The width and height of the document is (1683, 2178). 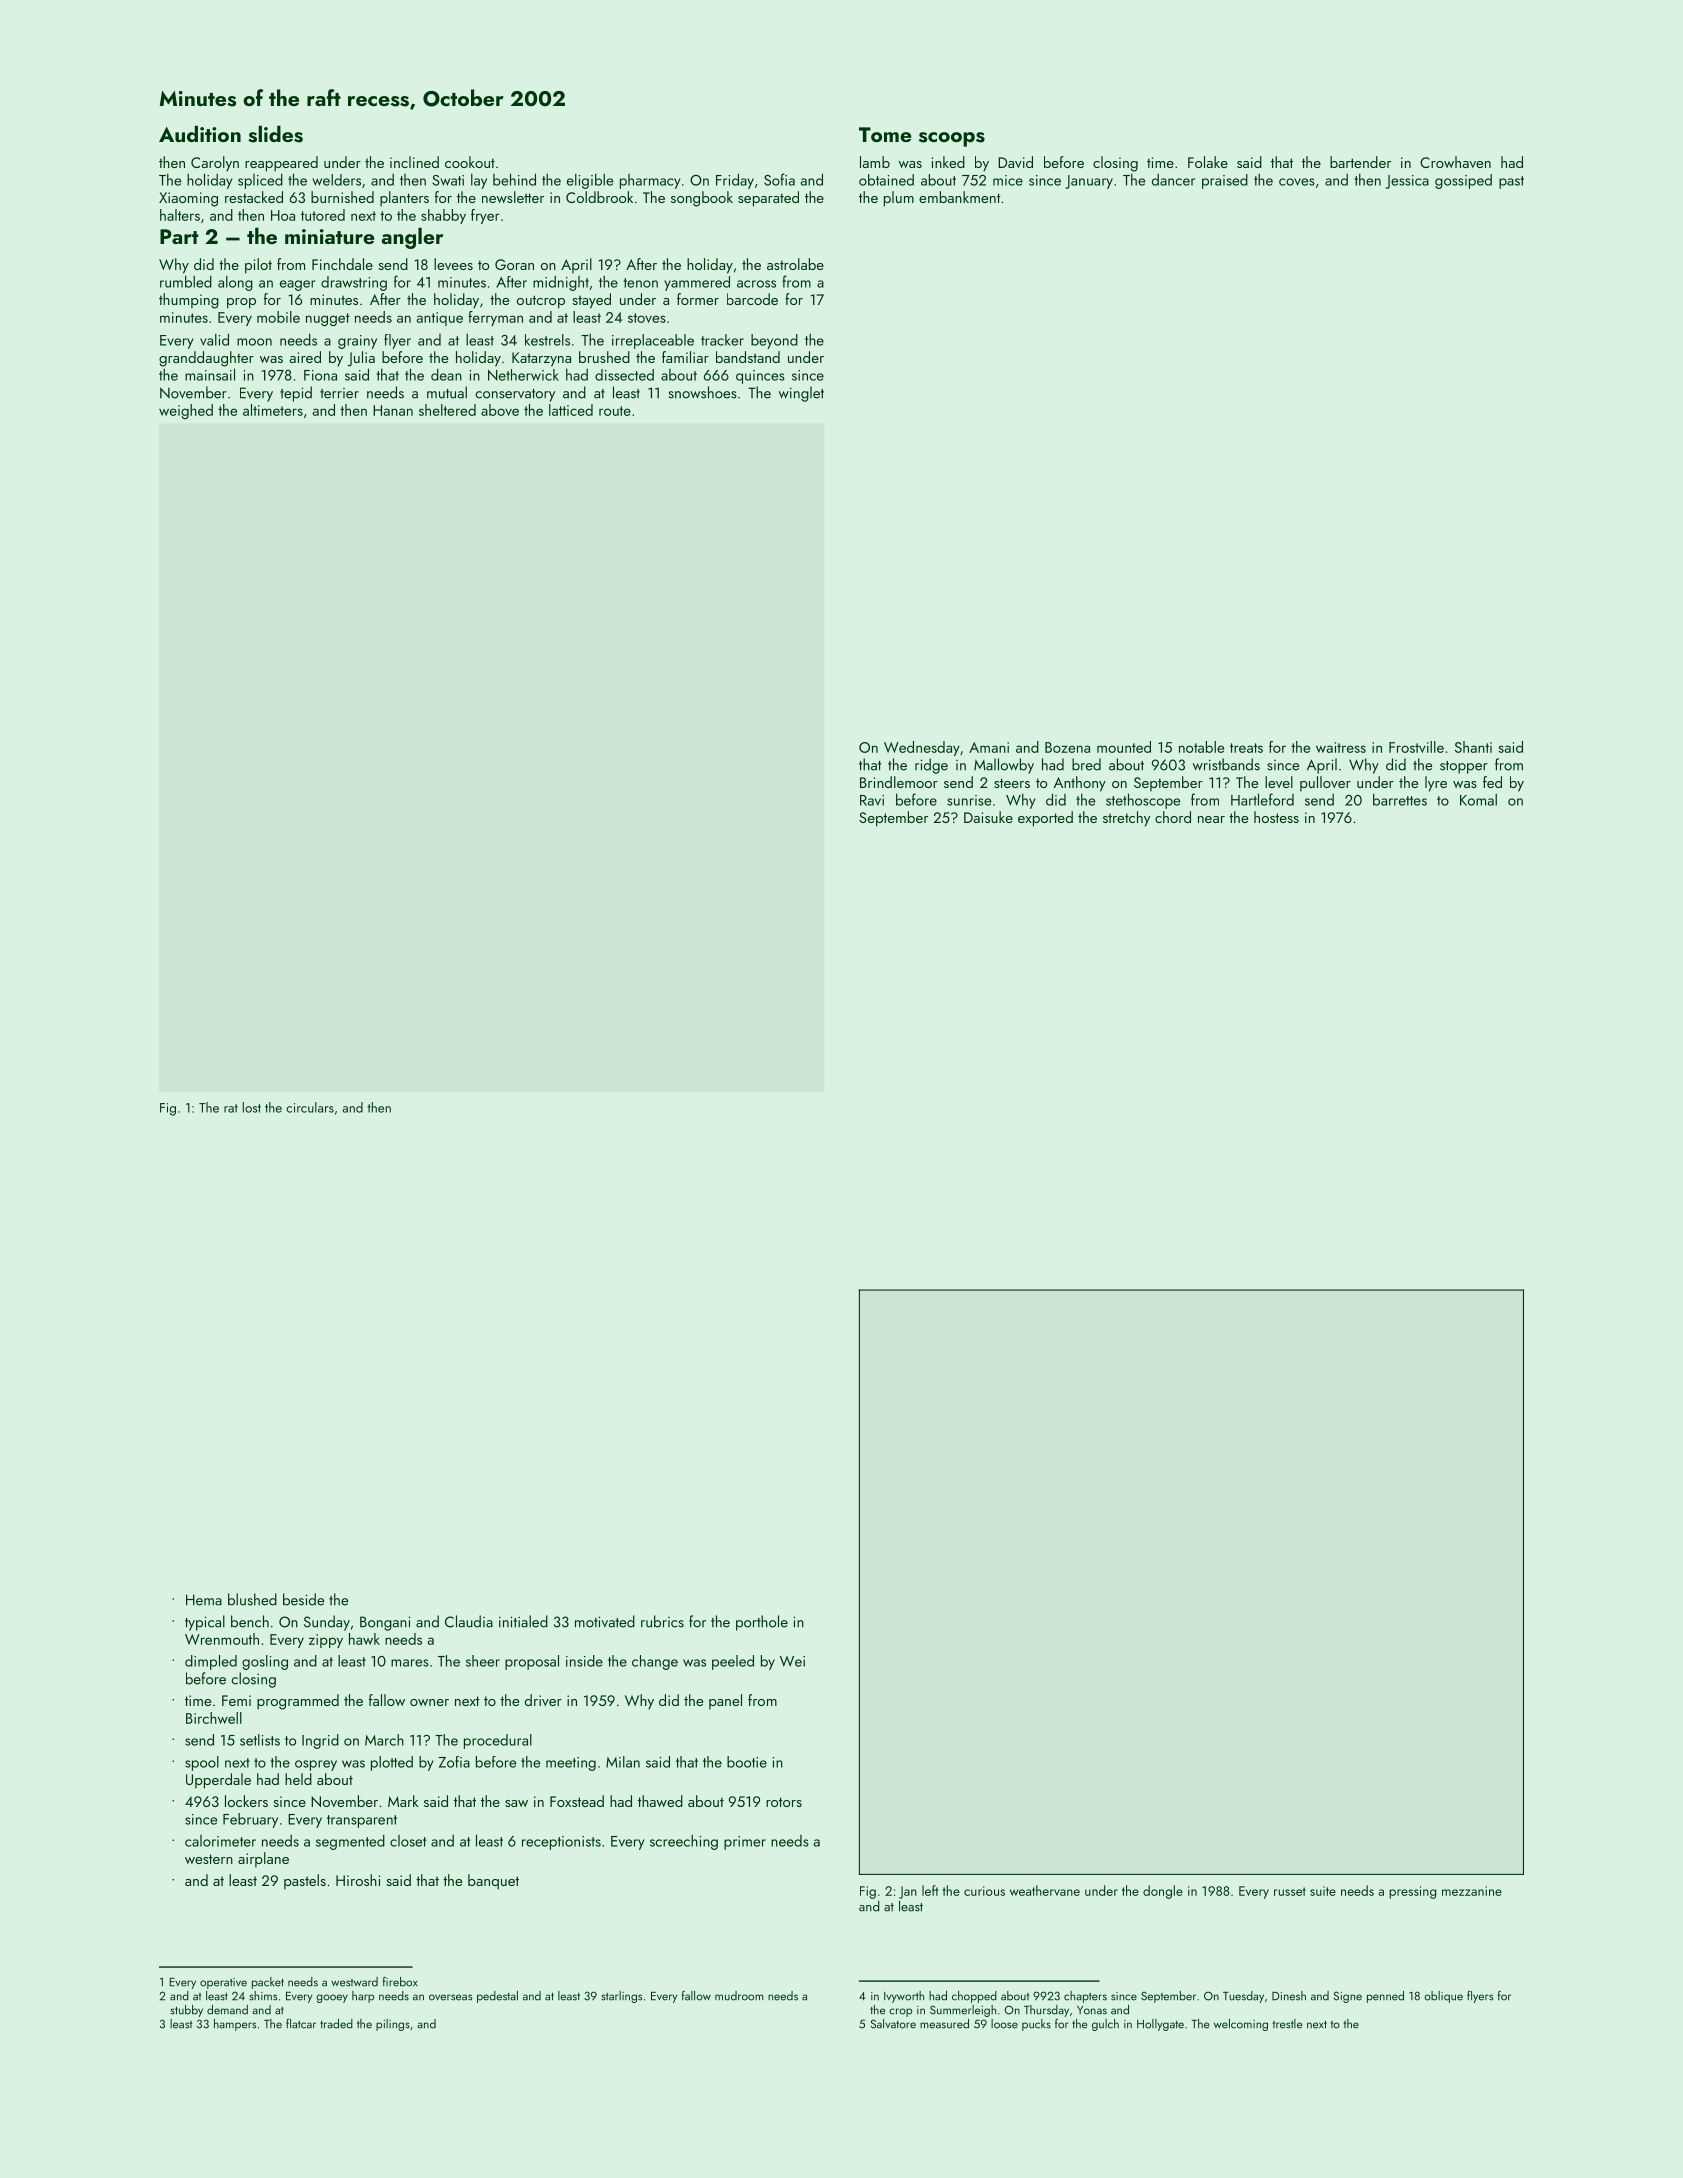 I want to click on circulars, so click(x=310, y=1107).
